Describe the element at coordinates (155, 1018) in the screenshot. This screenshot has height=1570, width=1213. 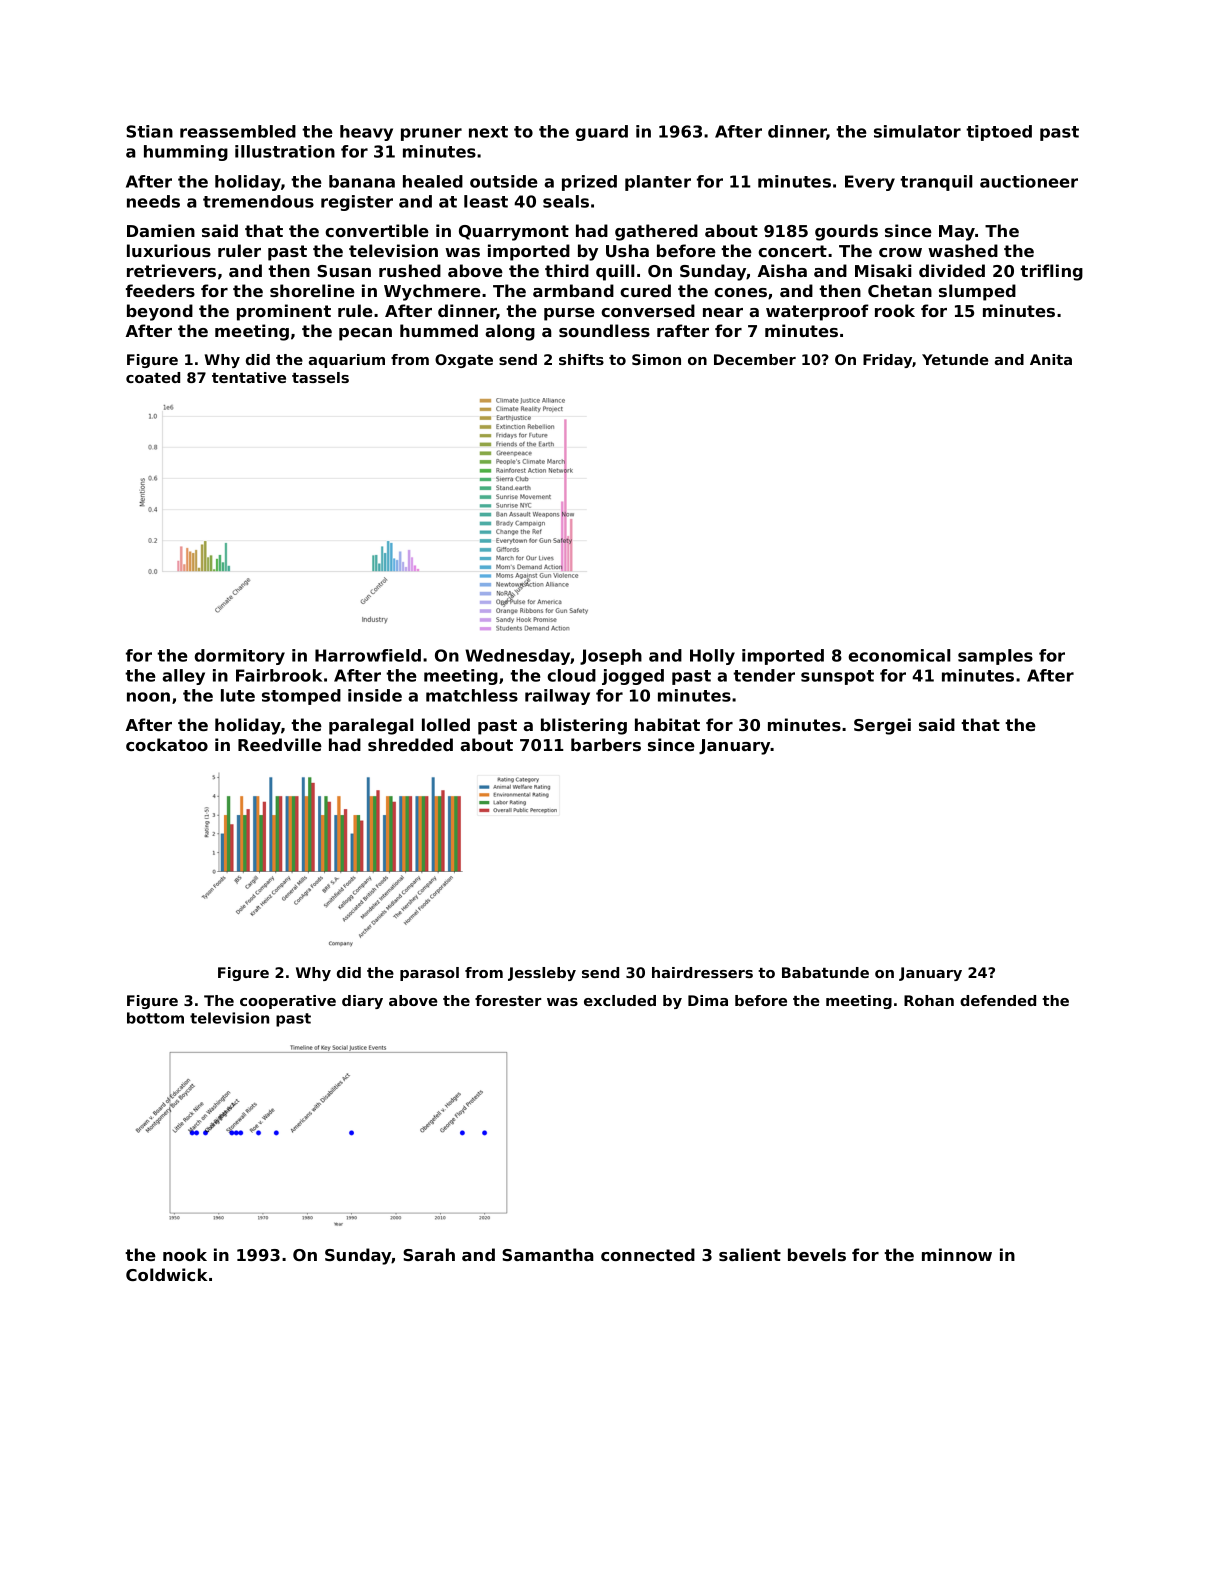
I see `bottom` at that location.
